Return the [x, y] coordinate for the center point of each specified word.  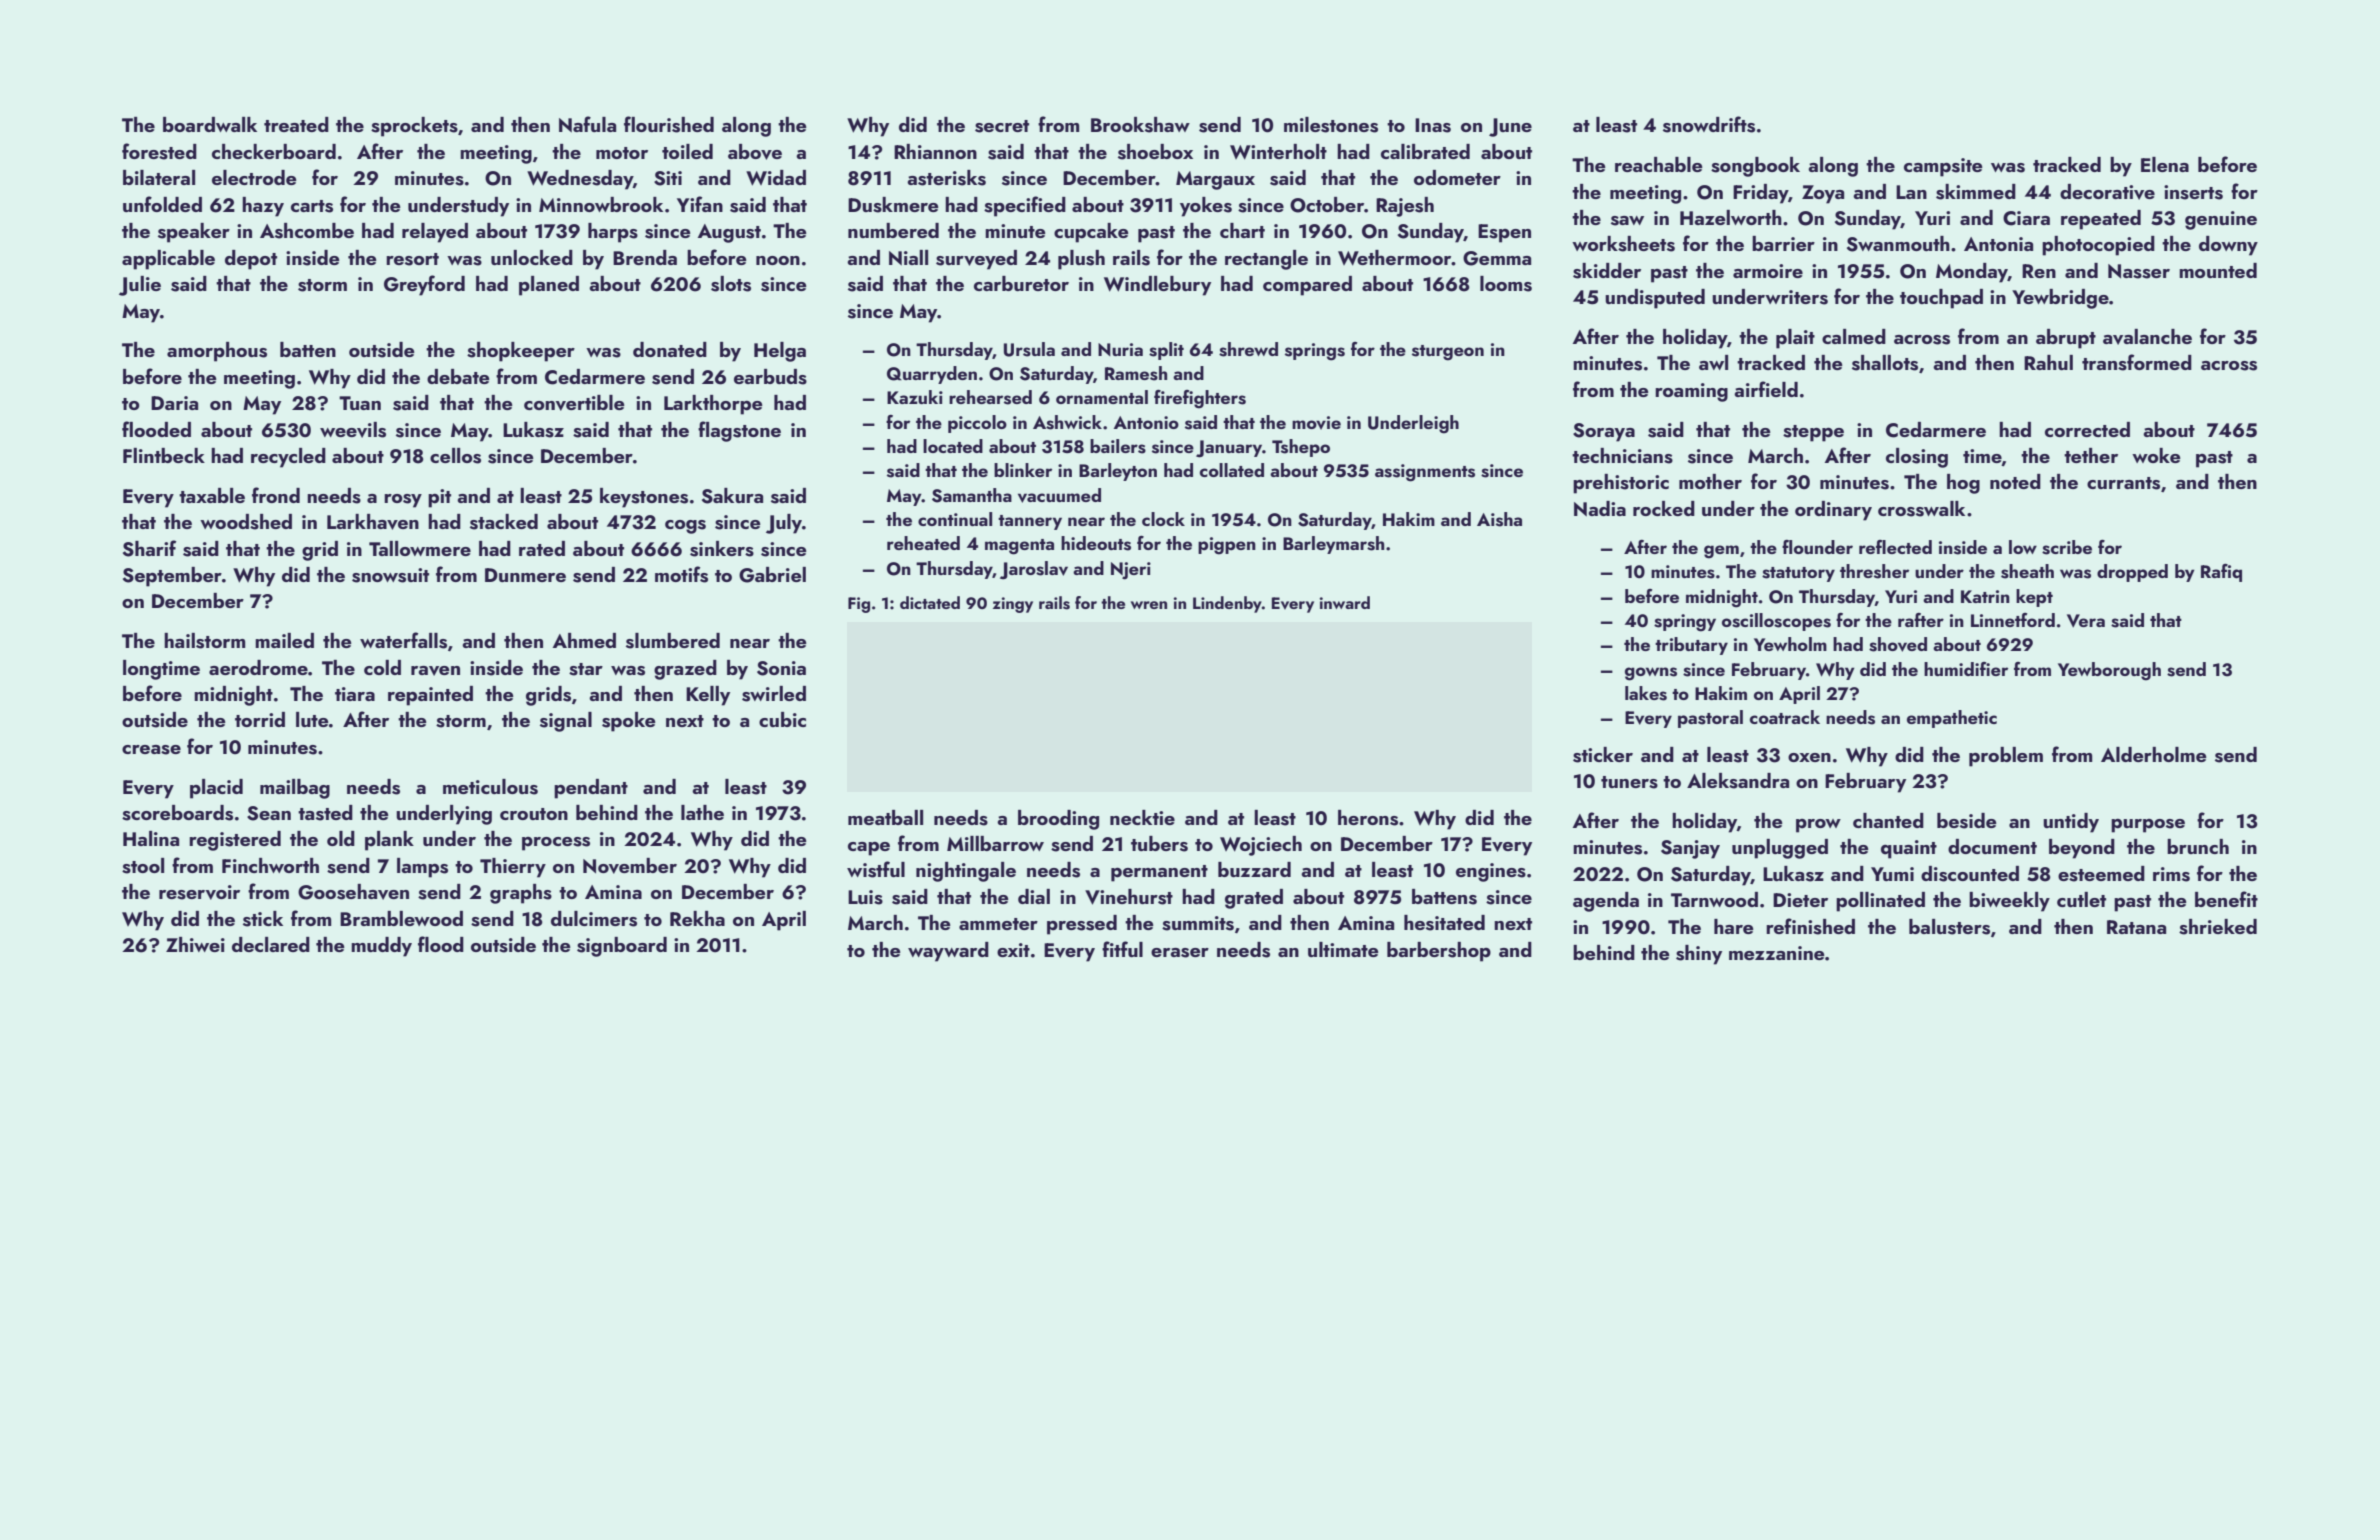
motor [622, 153]
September [172, 577]
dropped [2132, 573]
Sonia [781, 668]
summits [1198, 923]
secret [1002, 126]
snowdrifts [1709, 124]
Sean [269, 813]
